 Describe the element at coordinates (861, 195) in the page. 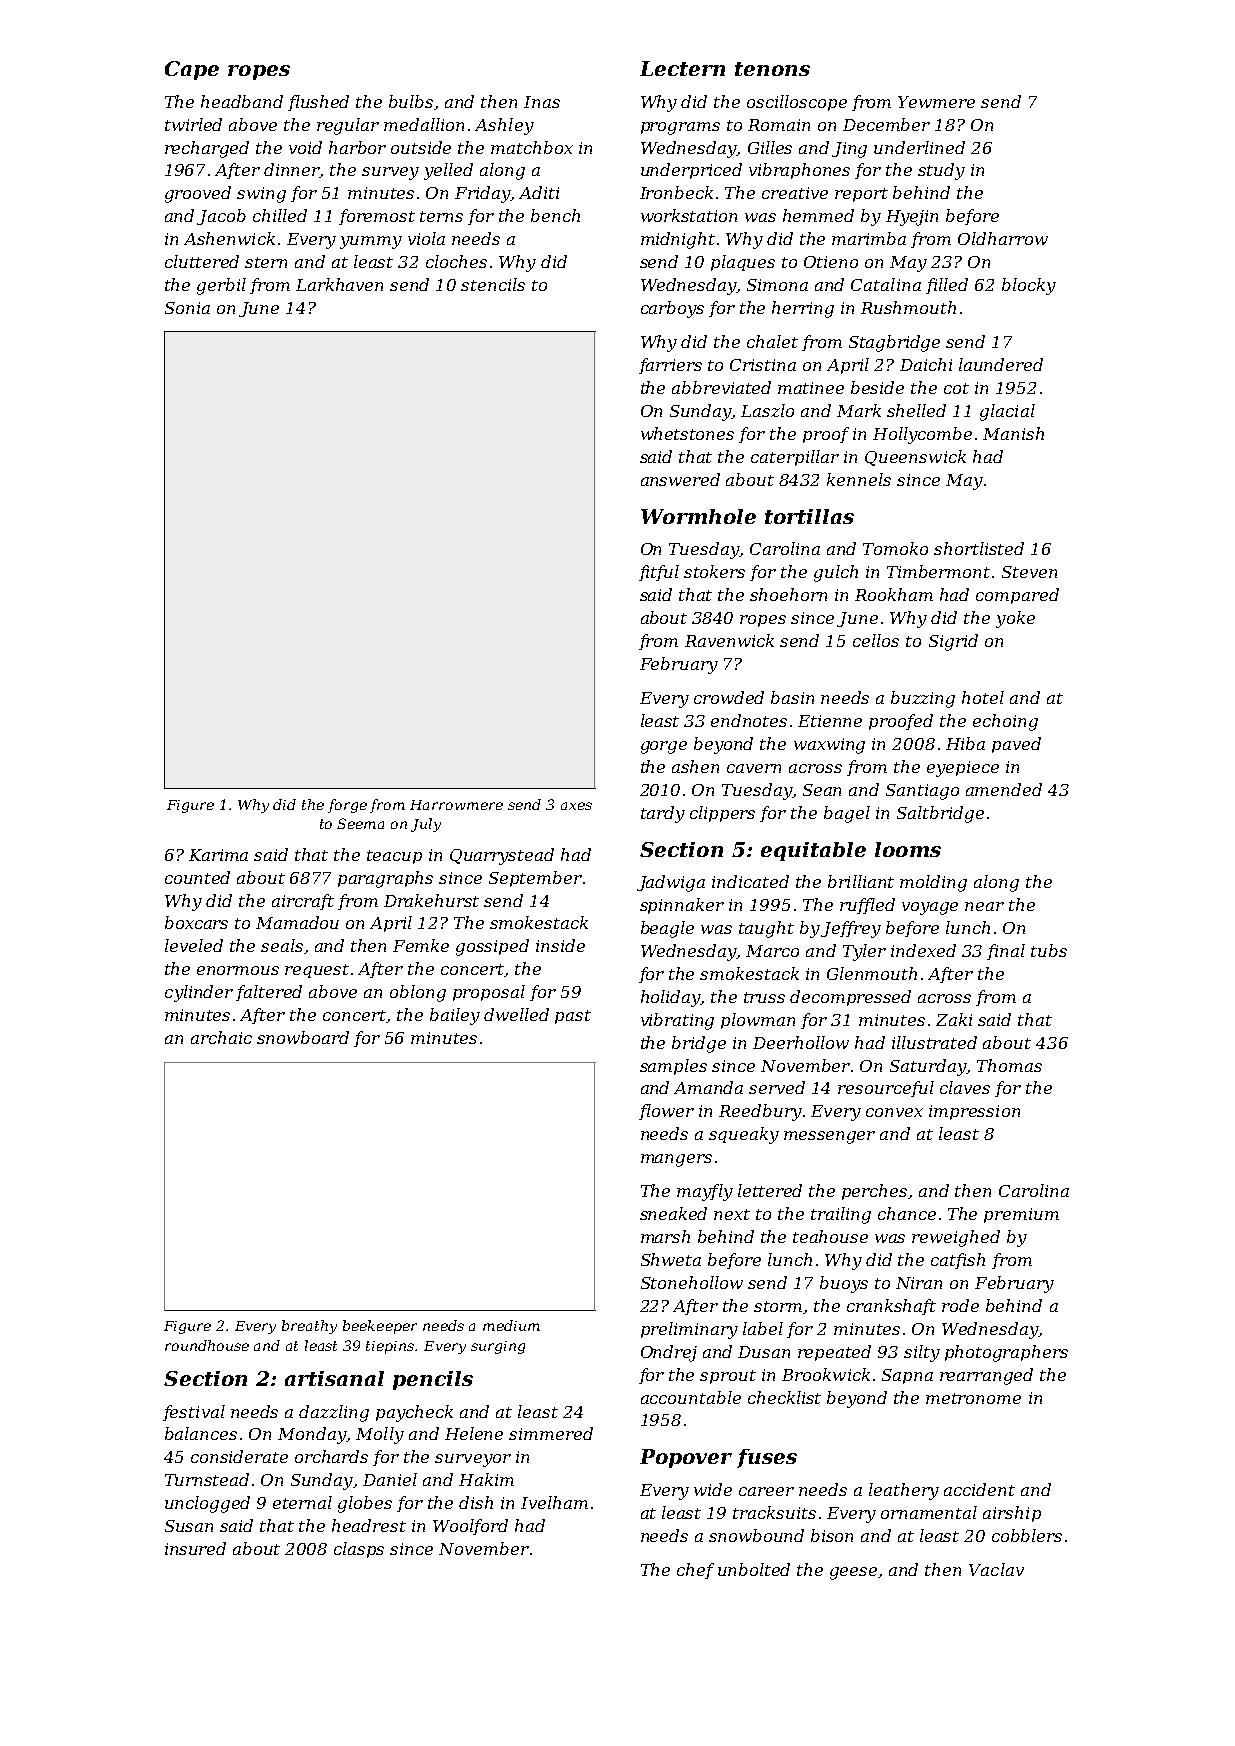

I see `report` at that location.
